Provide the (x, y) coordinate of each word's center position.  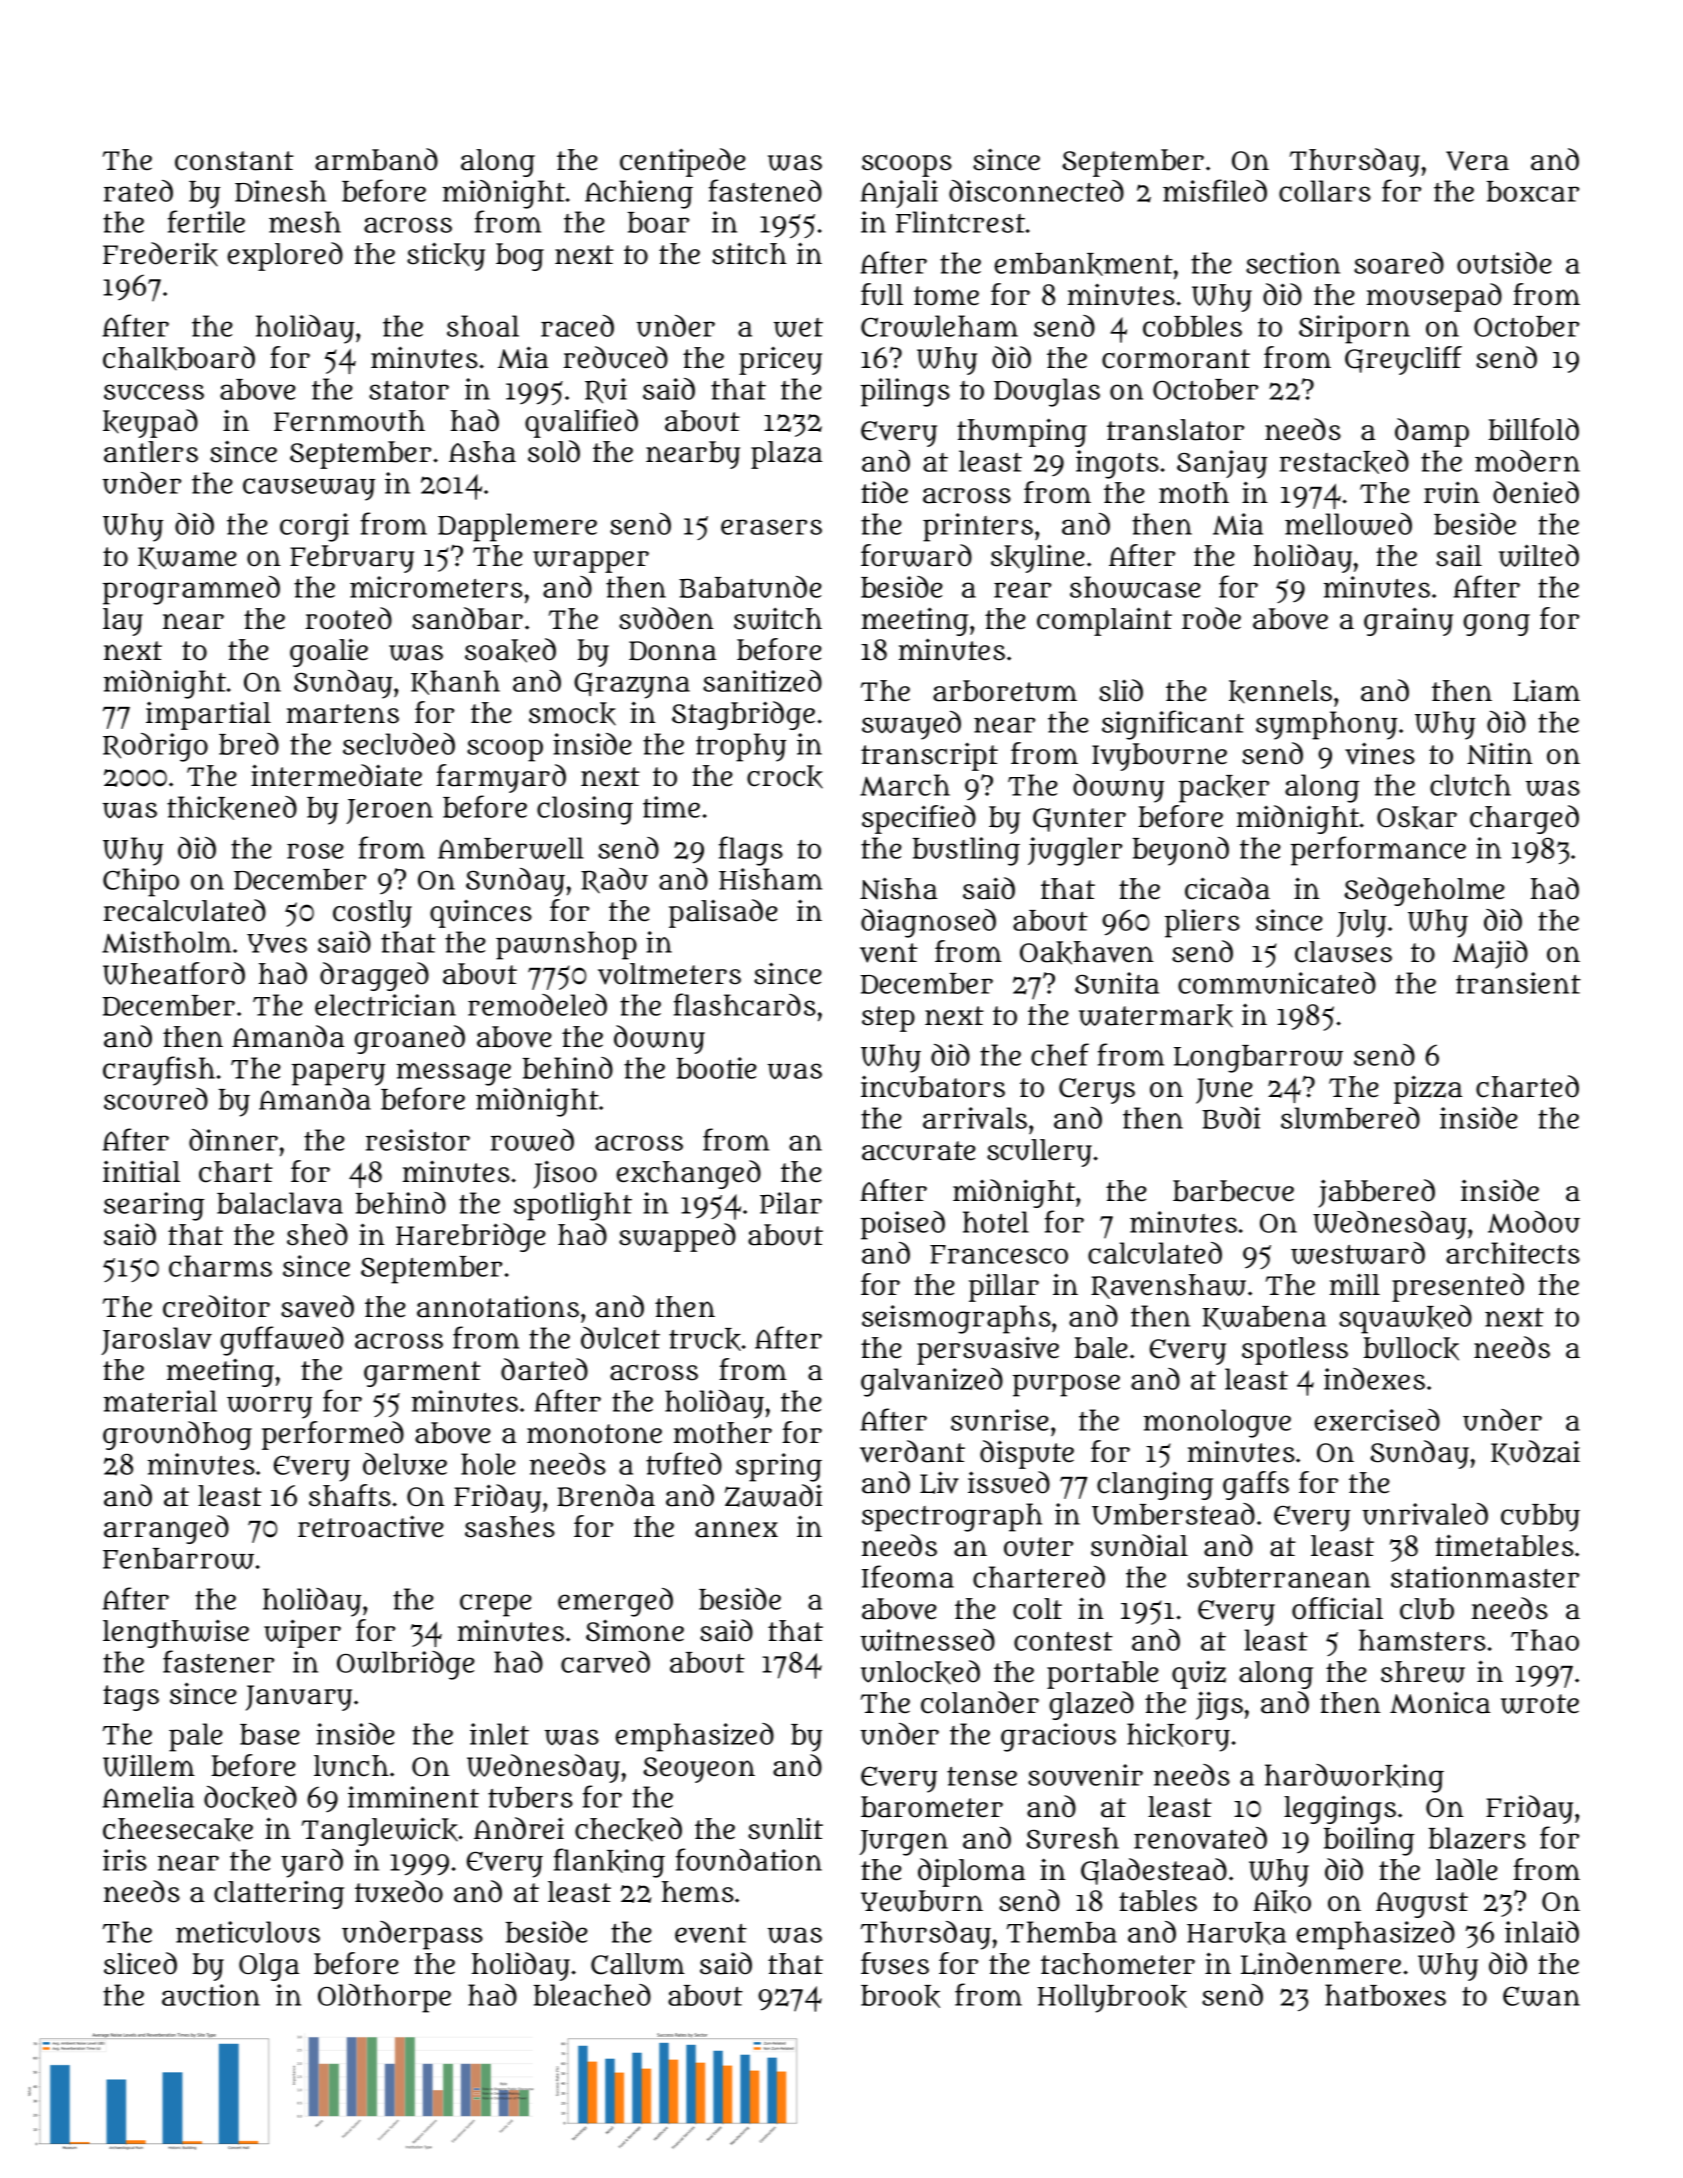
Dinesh (280, 191)
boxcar (1533, 191)
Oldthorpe (384, 1998)
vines (1380, 753)
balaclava (280, 1203)
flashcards (745, 1004)
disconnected (1036, 191)
